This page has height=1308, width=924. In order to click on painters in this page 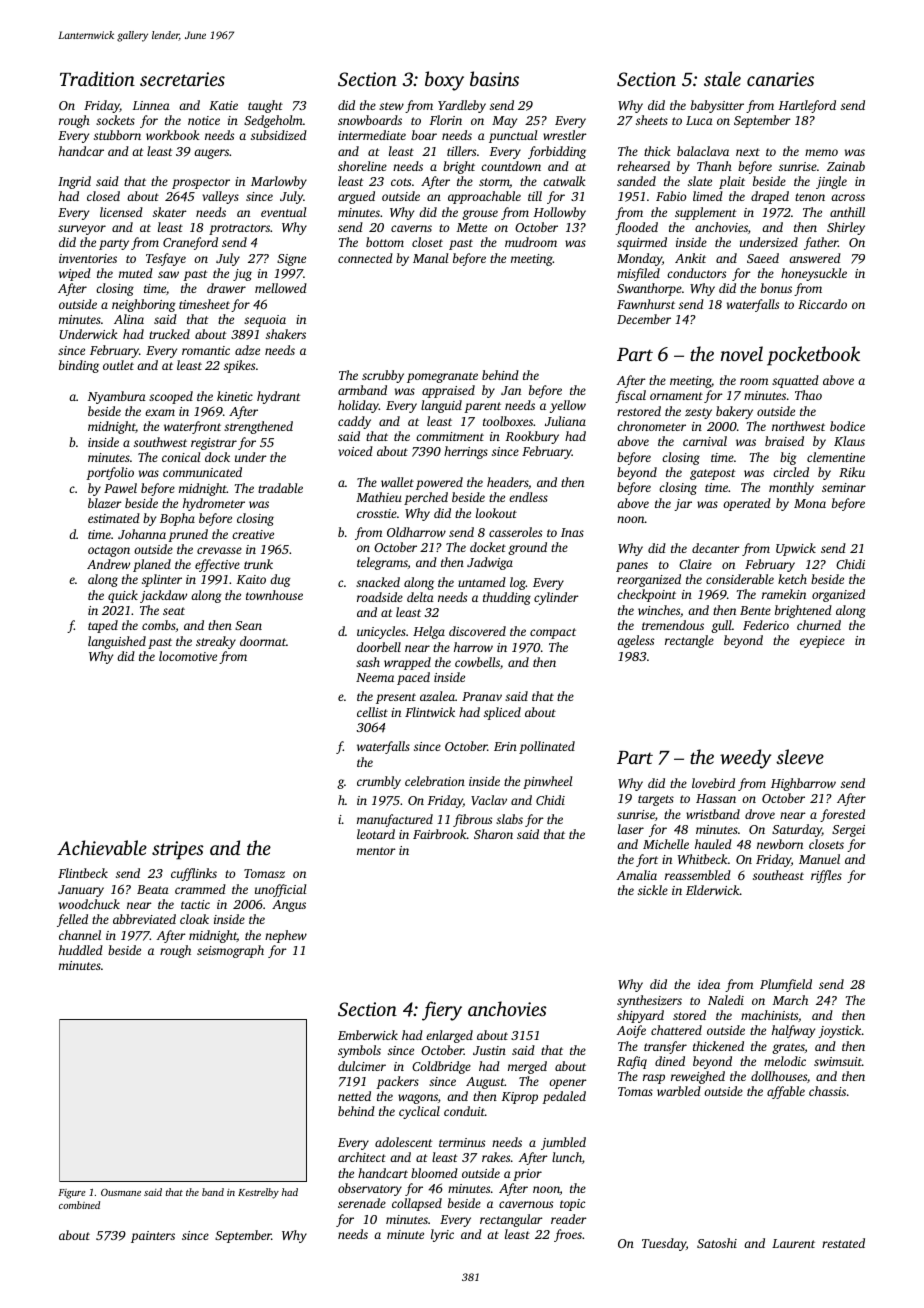, I will do `click(153, 1237)`.
